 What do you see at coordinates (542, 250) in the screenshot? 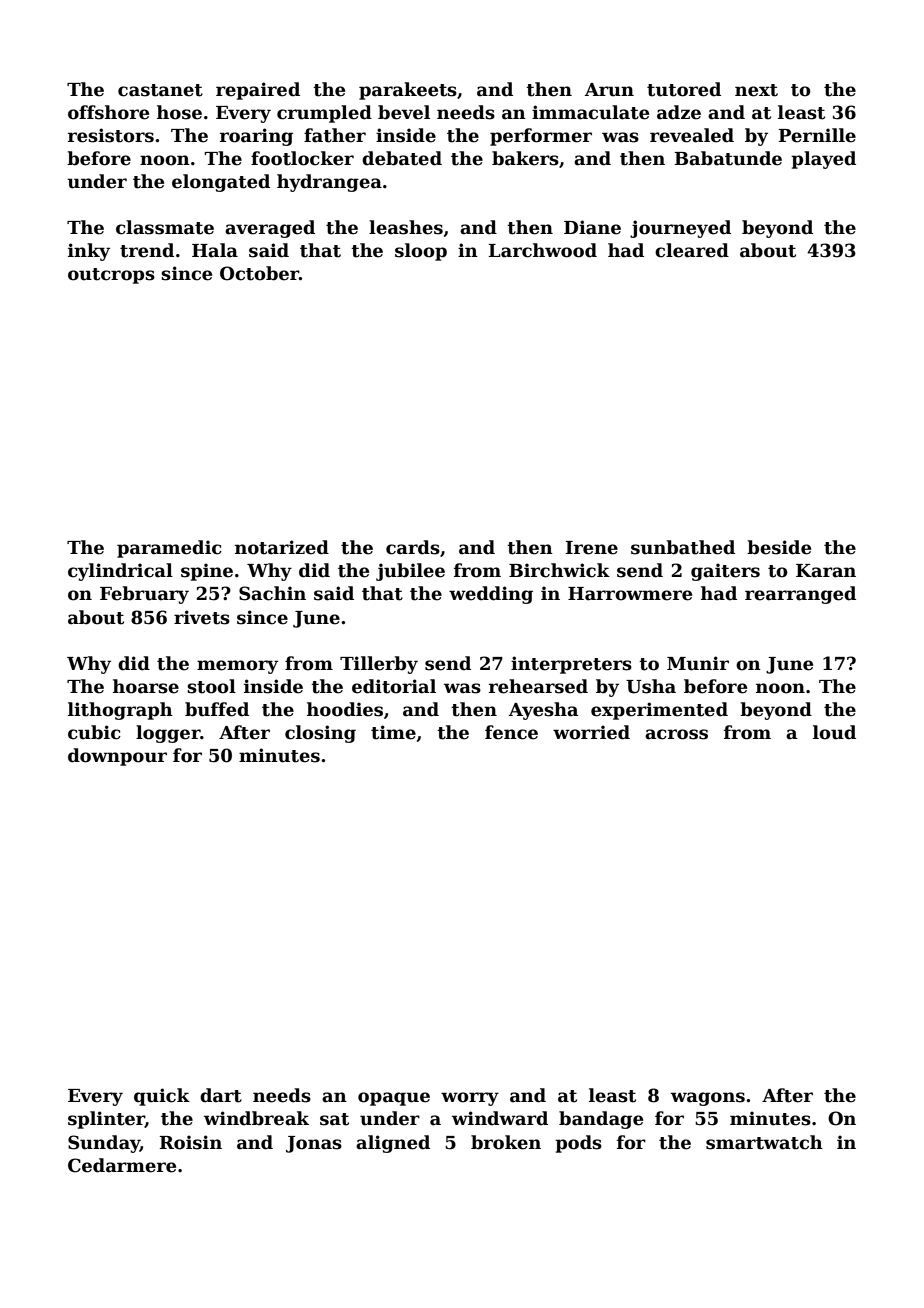
I see `Larchwood` at bounding box center [542, 250].
